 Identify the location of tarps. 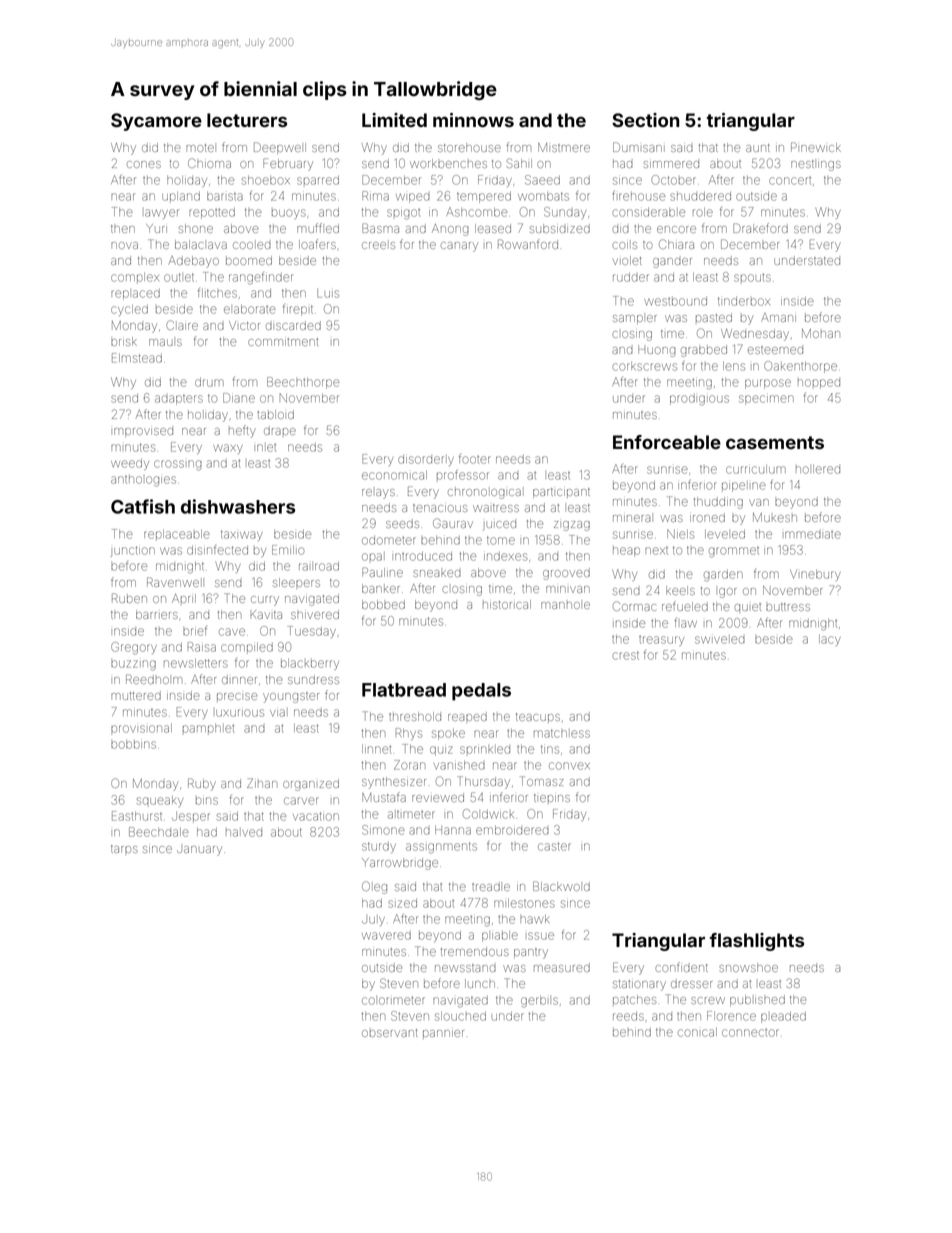
(124, 849).
